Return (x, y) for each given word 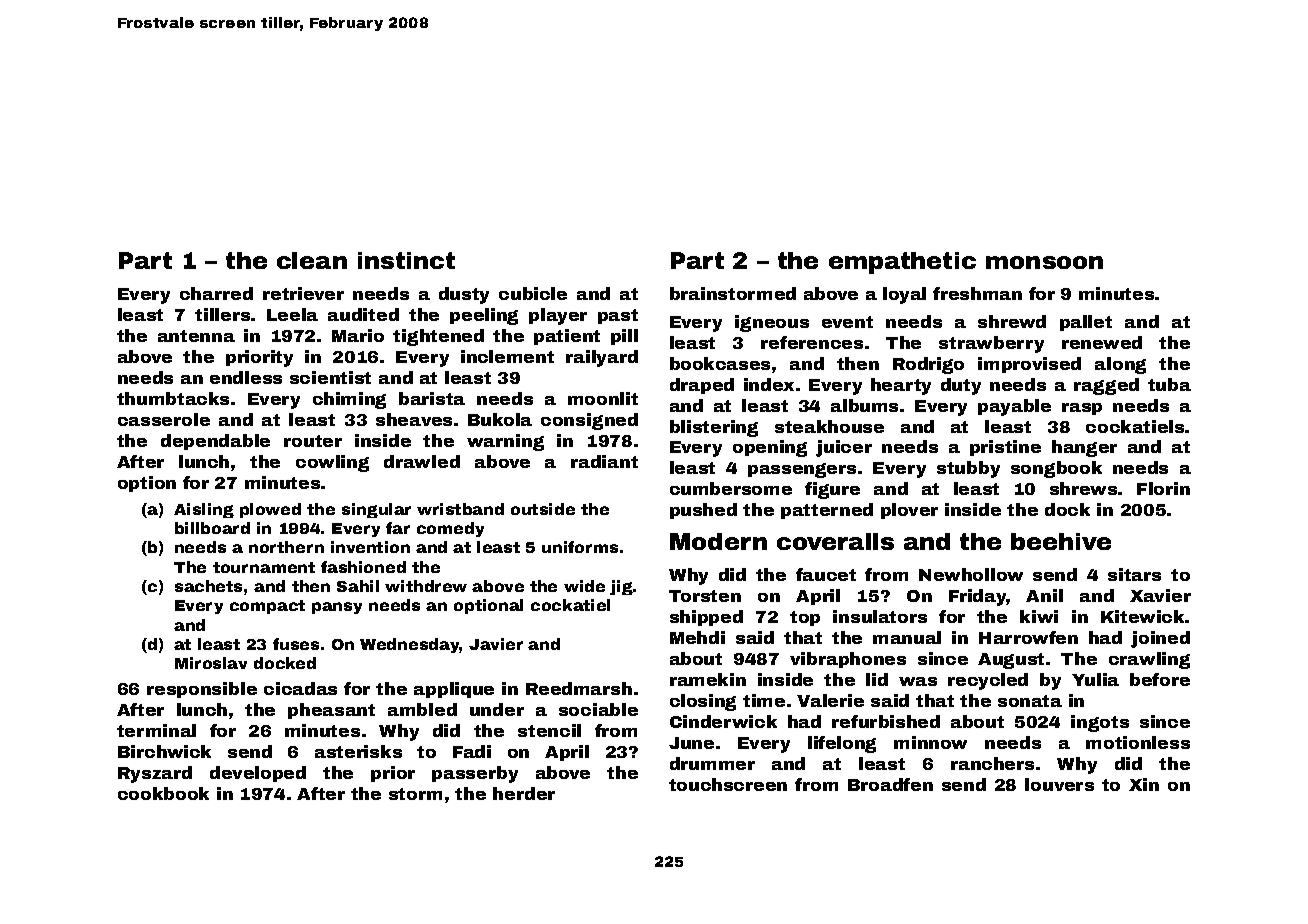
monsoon (1044, 262)
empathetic (902, 263)
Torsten (705, 596)
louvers (1059, 784)
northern (286, 547)
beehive (1061, 541)
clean (312, 260)
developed (258, 774)
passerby (475, 774)
